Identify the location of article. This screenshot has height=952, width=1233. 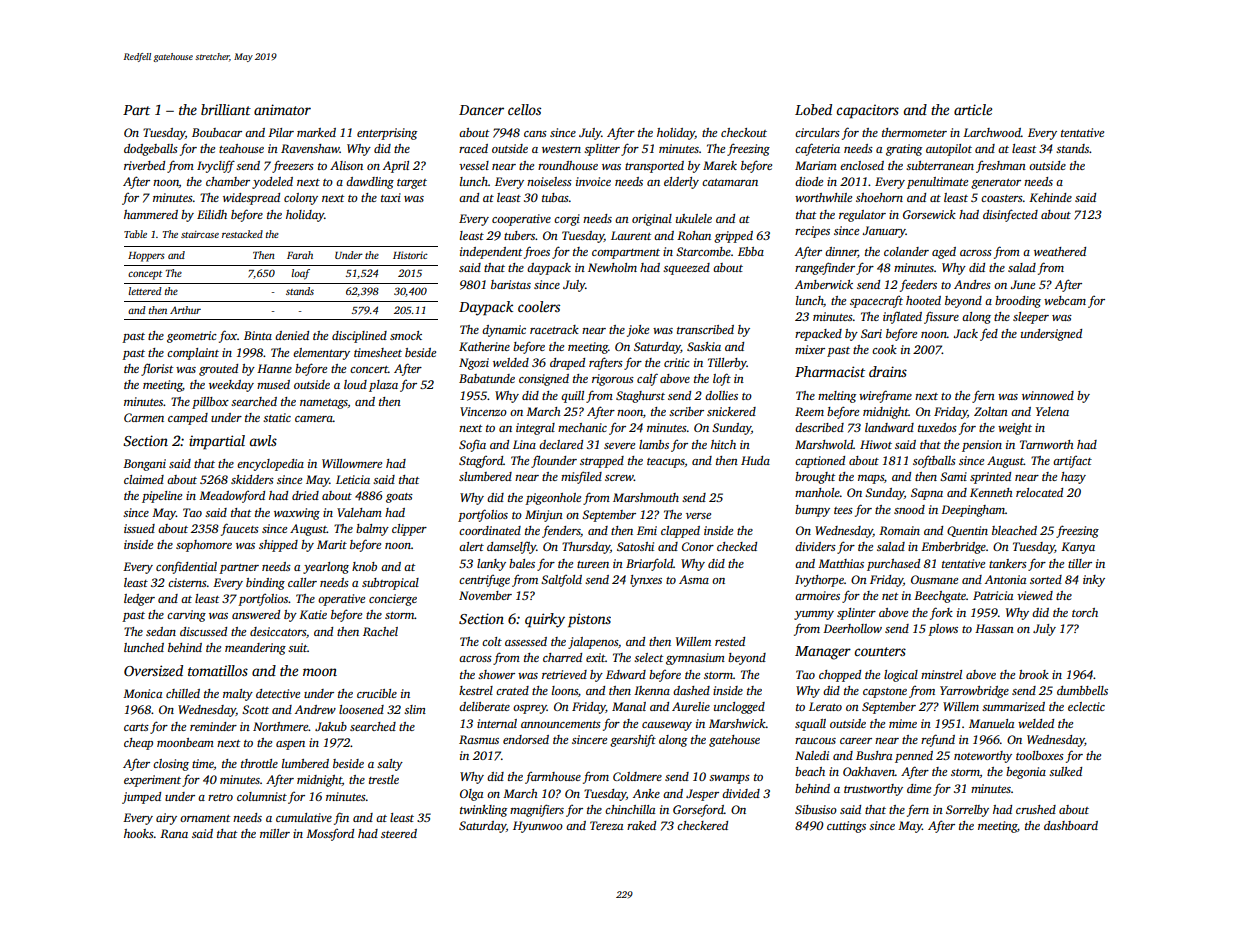
(973, 109).
